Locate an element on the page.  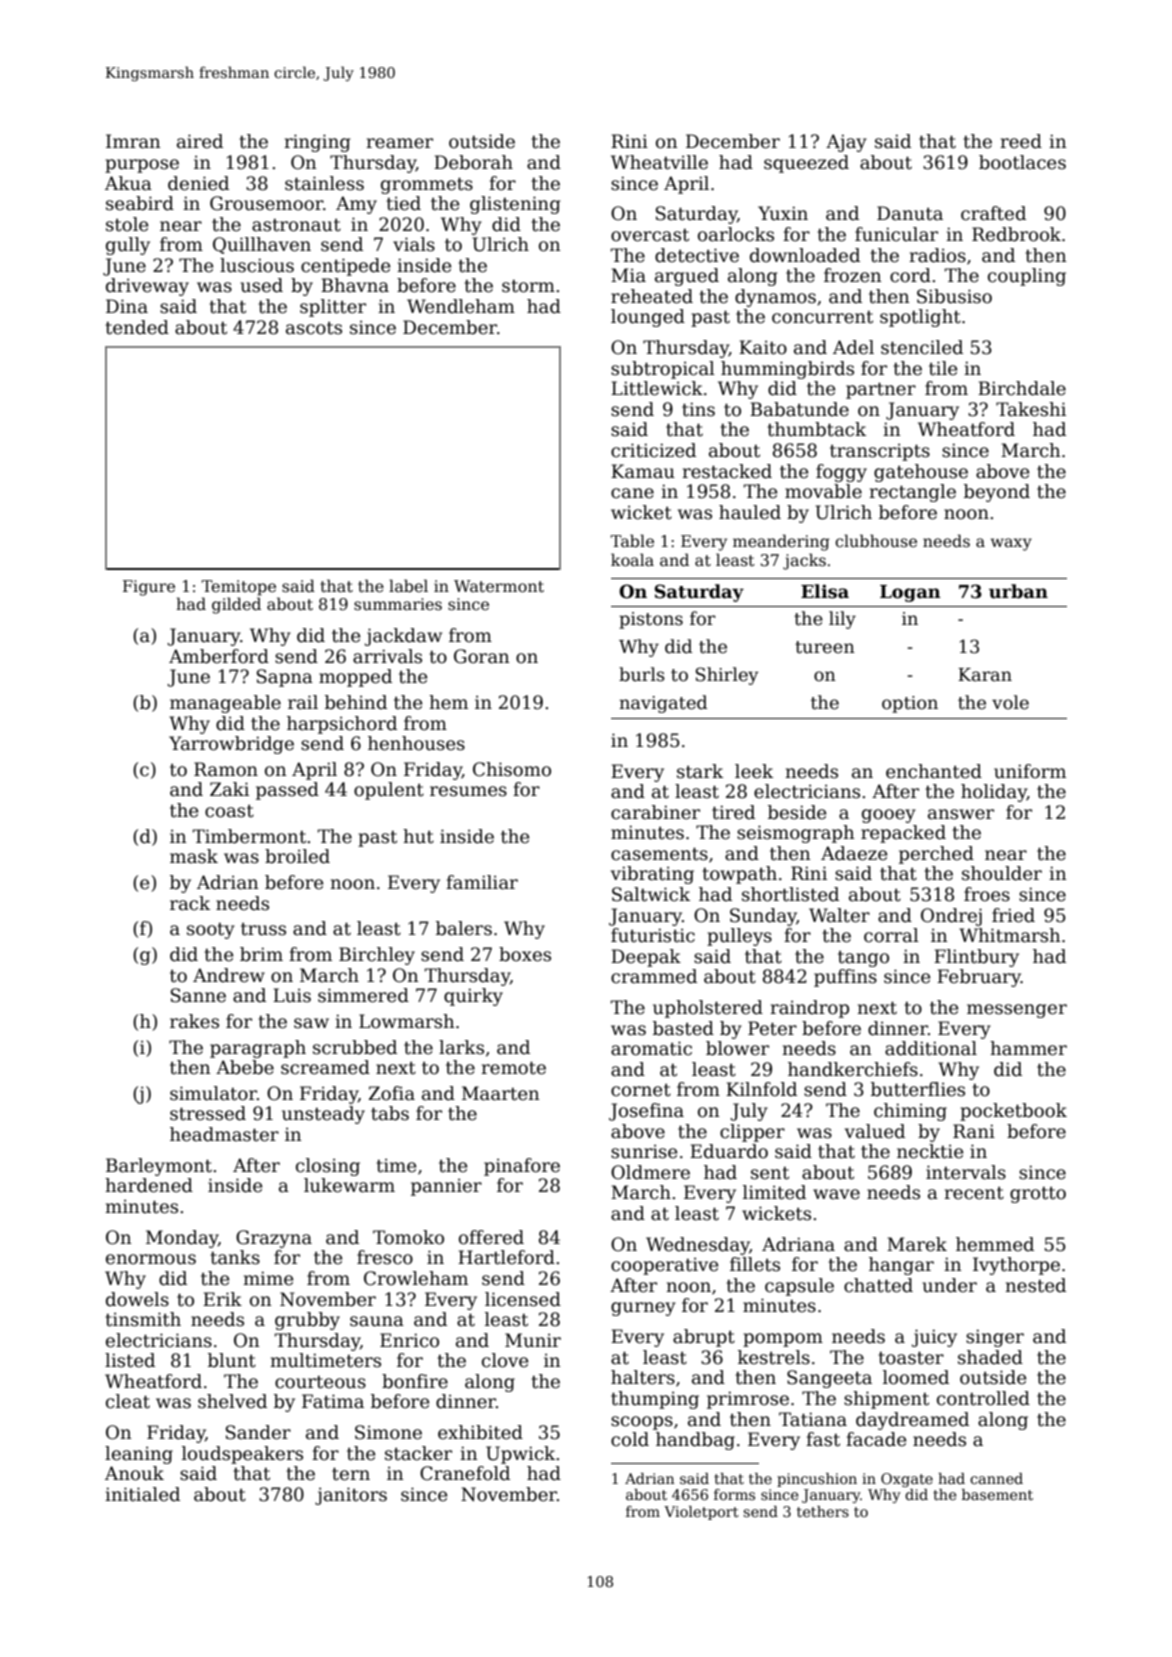
Sanne is located at coordinates (198, 995).
